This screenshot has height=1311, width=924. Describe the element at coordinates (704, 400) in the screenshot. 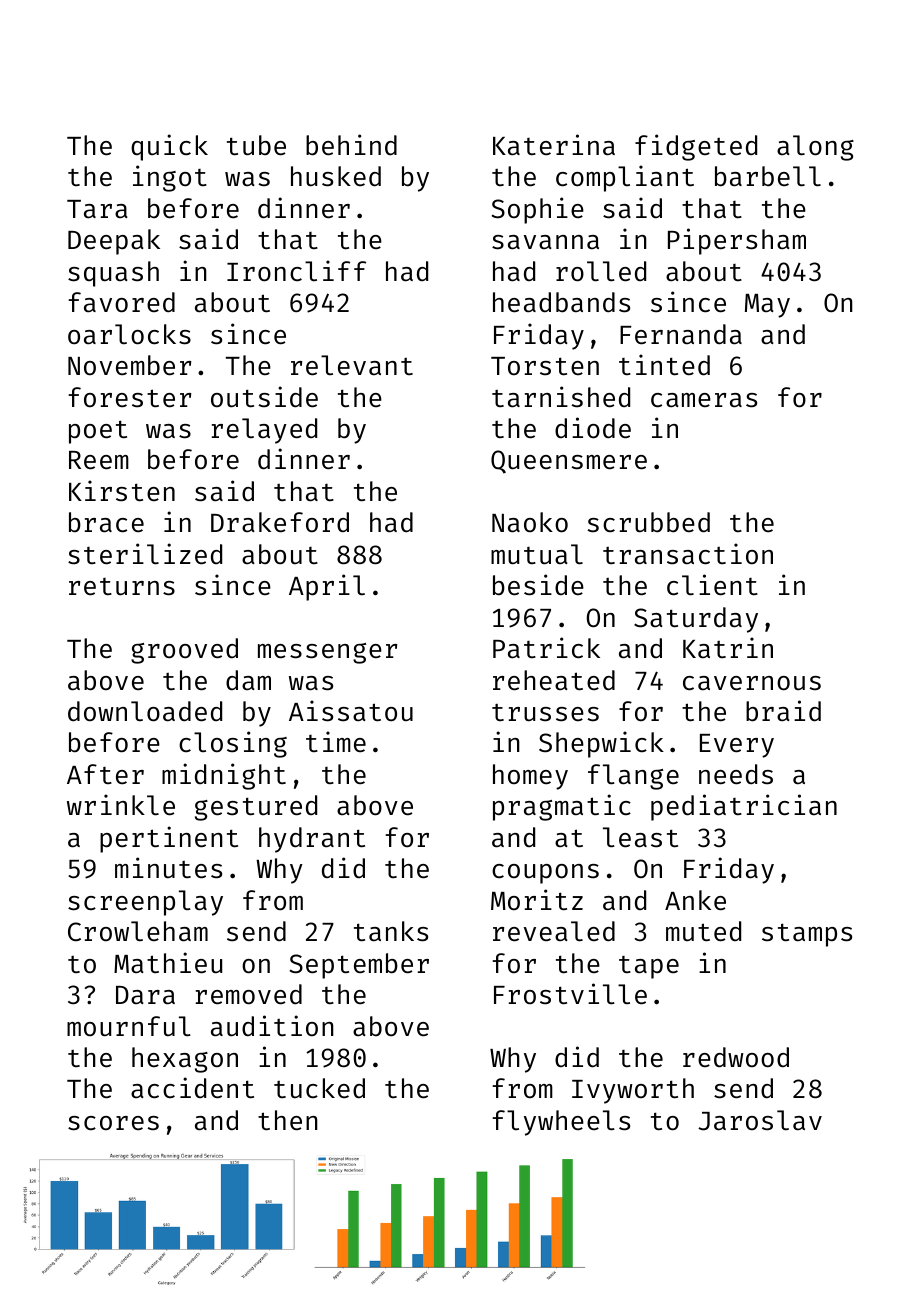

I see `cameras` at that location.
